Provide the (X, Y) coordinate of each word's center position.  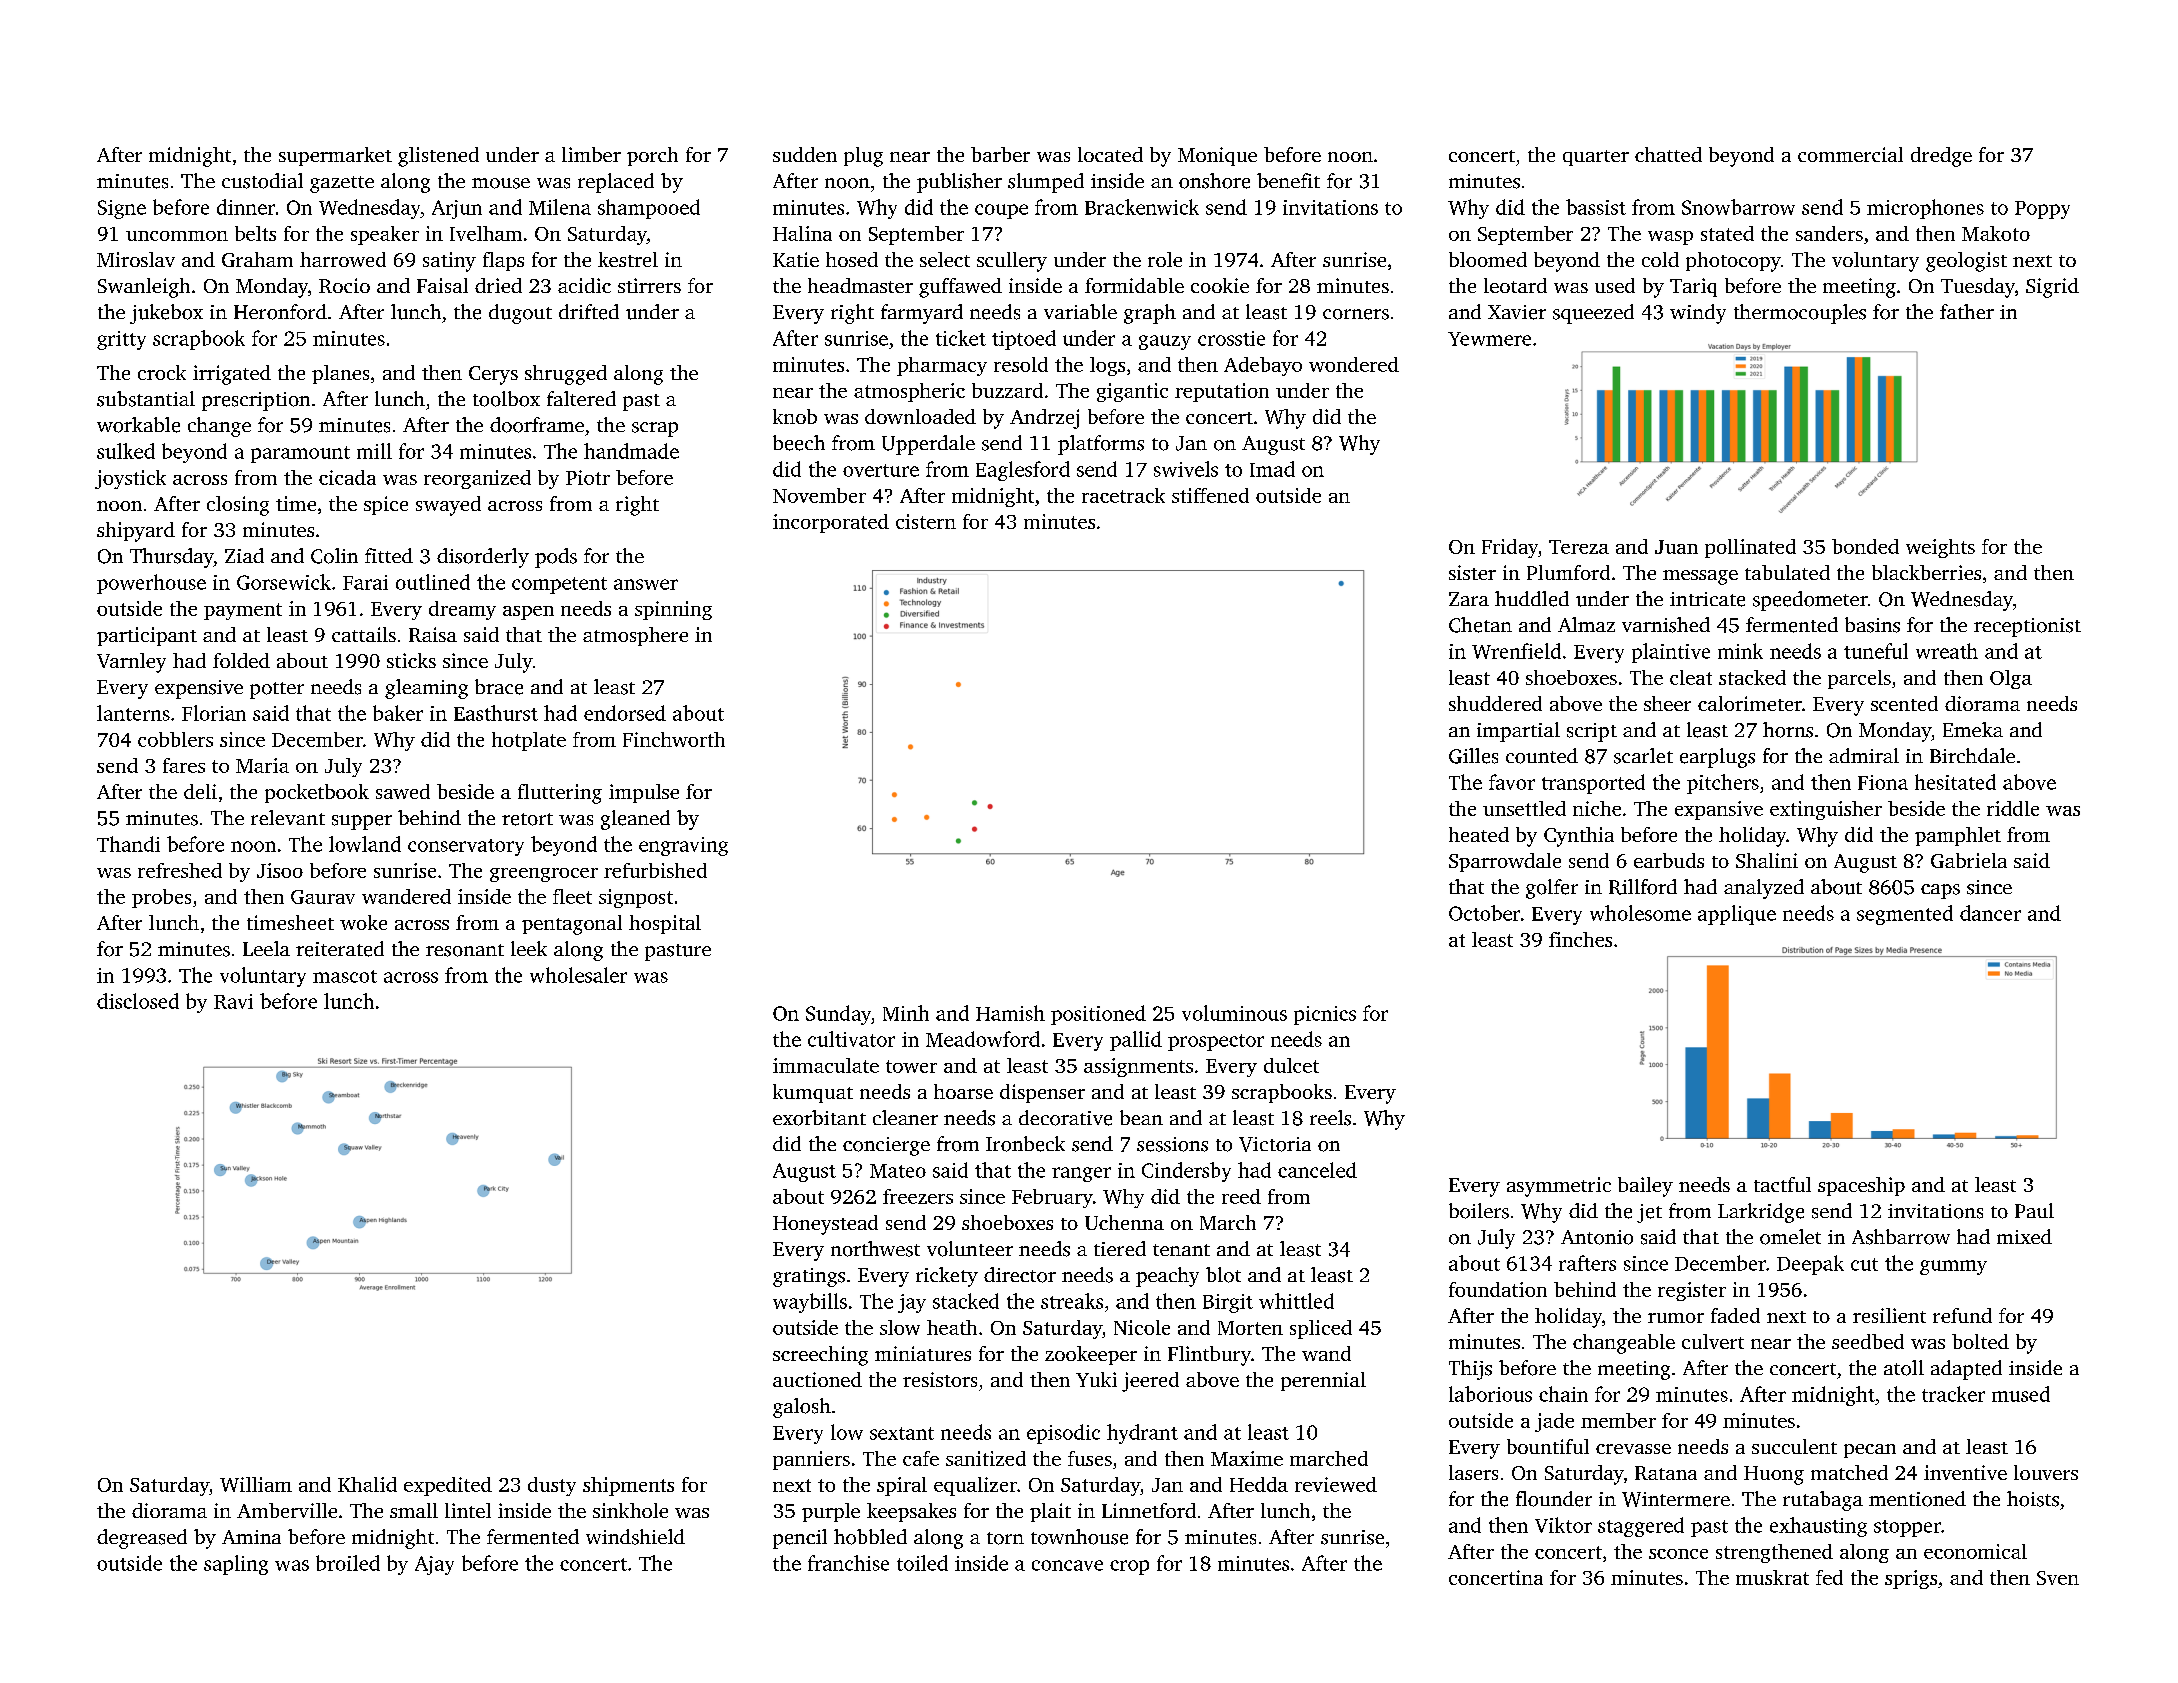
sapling (236, 1565)
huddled (1532, 599)
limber (591, 154)
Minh (906, 1013)
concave (1067, 1565)
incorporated (831, 523)
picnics (1325, 1015)
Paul (2034, 1210)
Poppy (2042, 210)
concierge (886, 1146)
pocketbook (317, 793)
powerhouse (151, 584)
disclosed (138, 1001)
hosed (852, 259)
